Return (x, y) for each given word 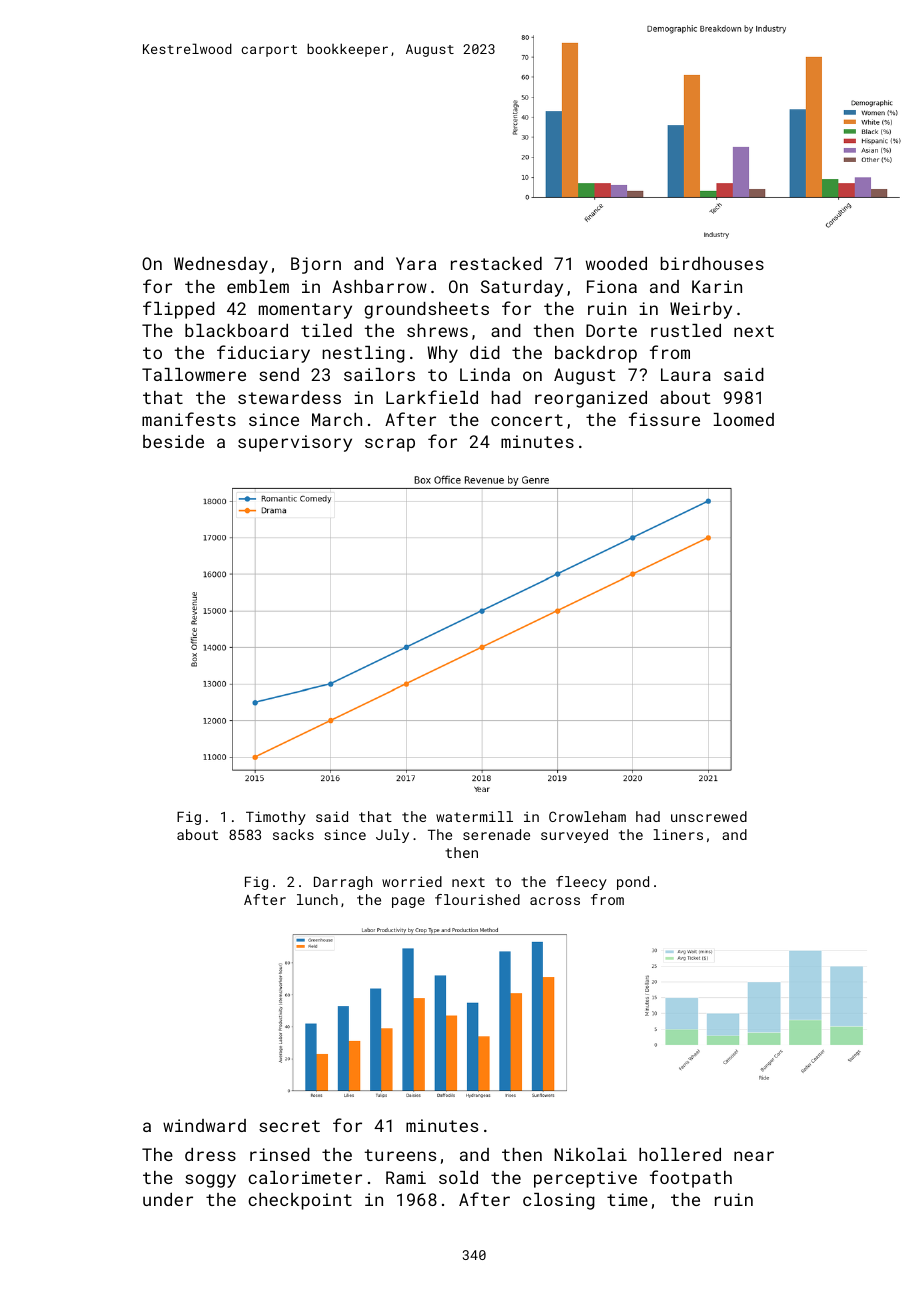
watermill (474, 816)
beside (173, 441)
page (408, 902)
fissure (664, 419)
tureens (400, 1155)
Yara (416, 263)
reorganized (591, 399)
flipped (179, 310)
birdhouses (712, 263)
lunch (317, 899)
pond (633, 883)
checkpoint (300, 1201)
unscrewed (709, 816)
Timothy (276, 818)
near (754, 1156)
